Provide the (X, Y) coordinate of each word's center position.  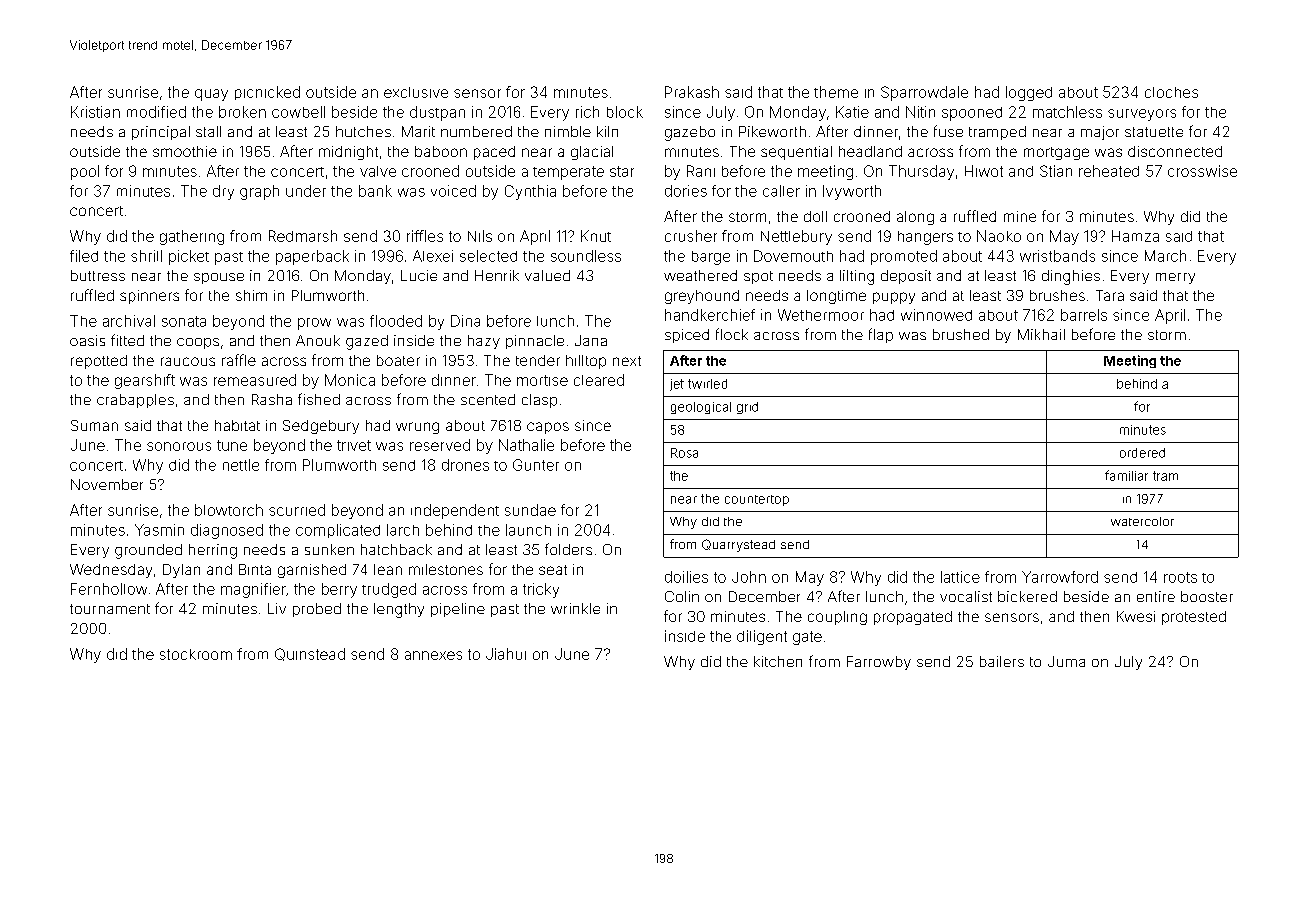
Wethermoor (821, 315)
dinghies (1071, 277)
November (107, 484)
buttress (98, 275)
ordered (1142, 453)
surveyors (1142, 115)
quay (211, 95)
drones (465, 465)
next (627, 361)
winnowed (936, 315)
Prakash (692, 92)
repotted (99, 362)
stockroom (196, 654)
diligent (762, 637)
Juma (1066, 661)
